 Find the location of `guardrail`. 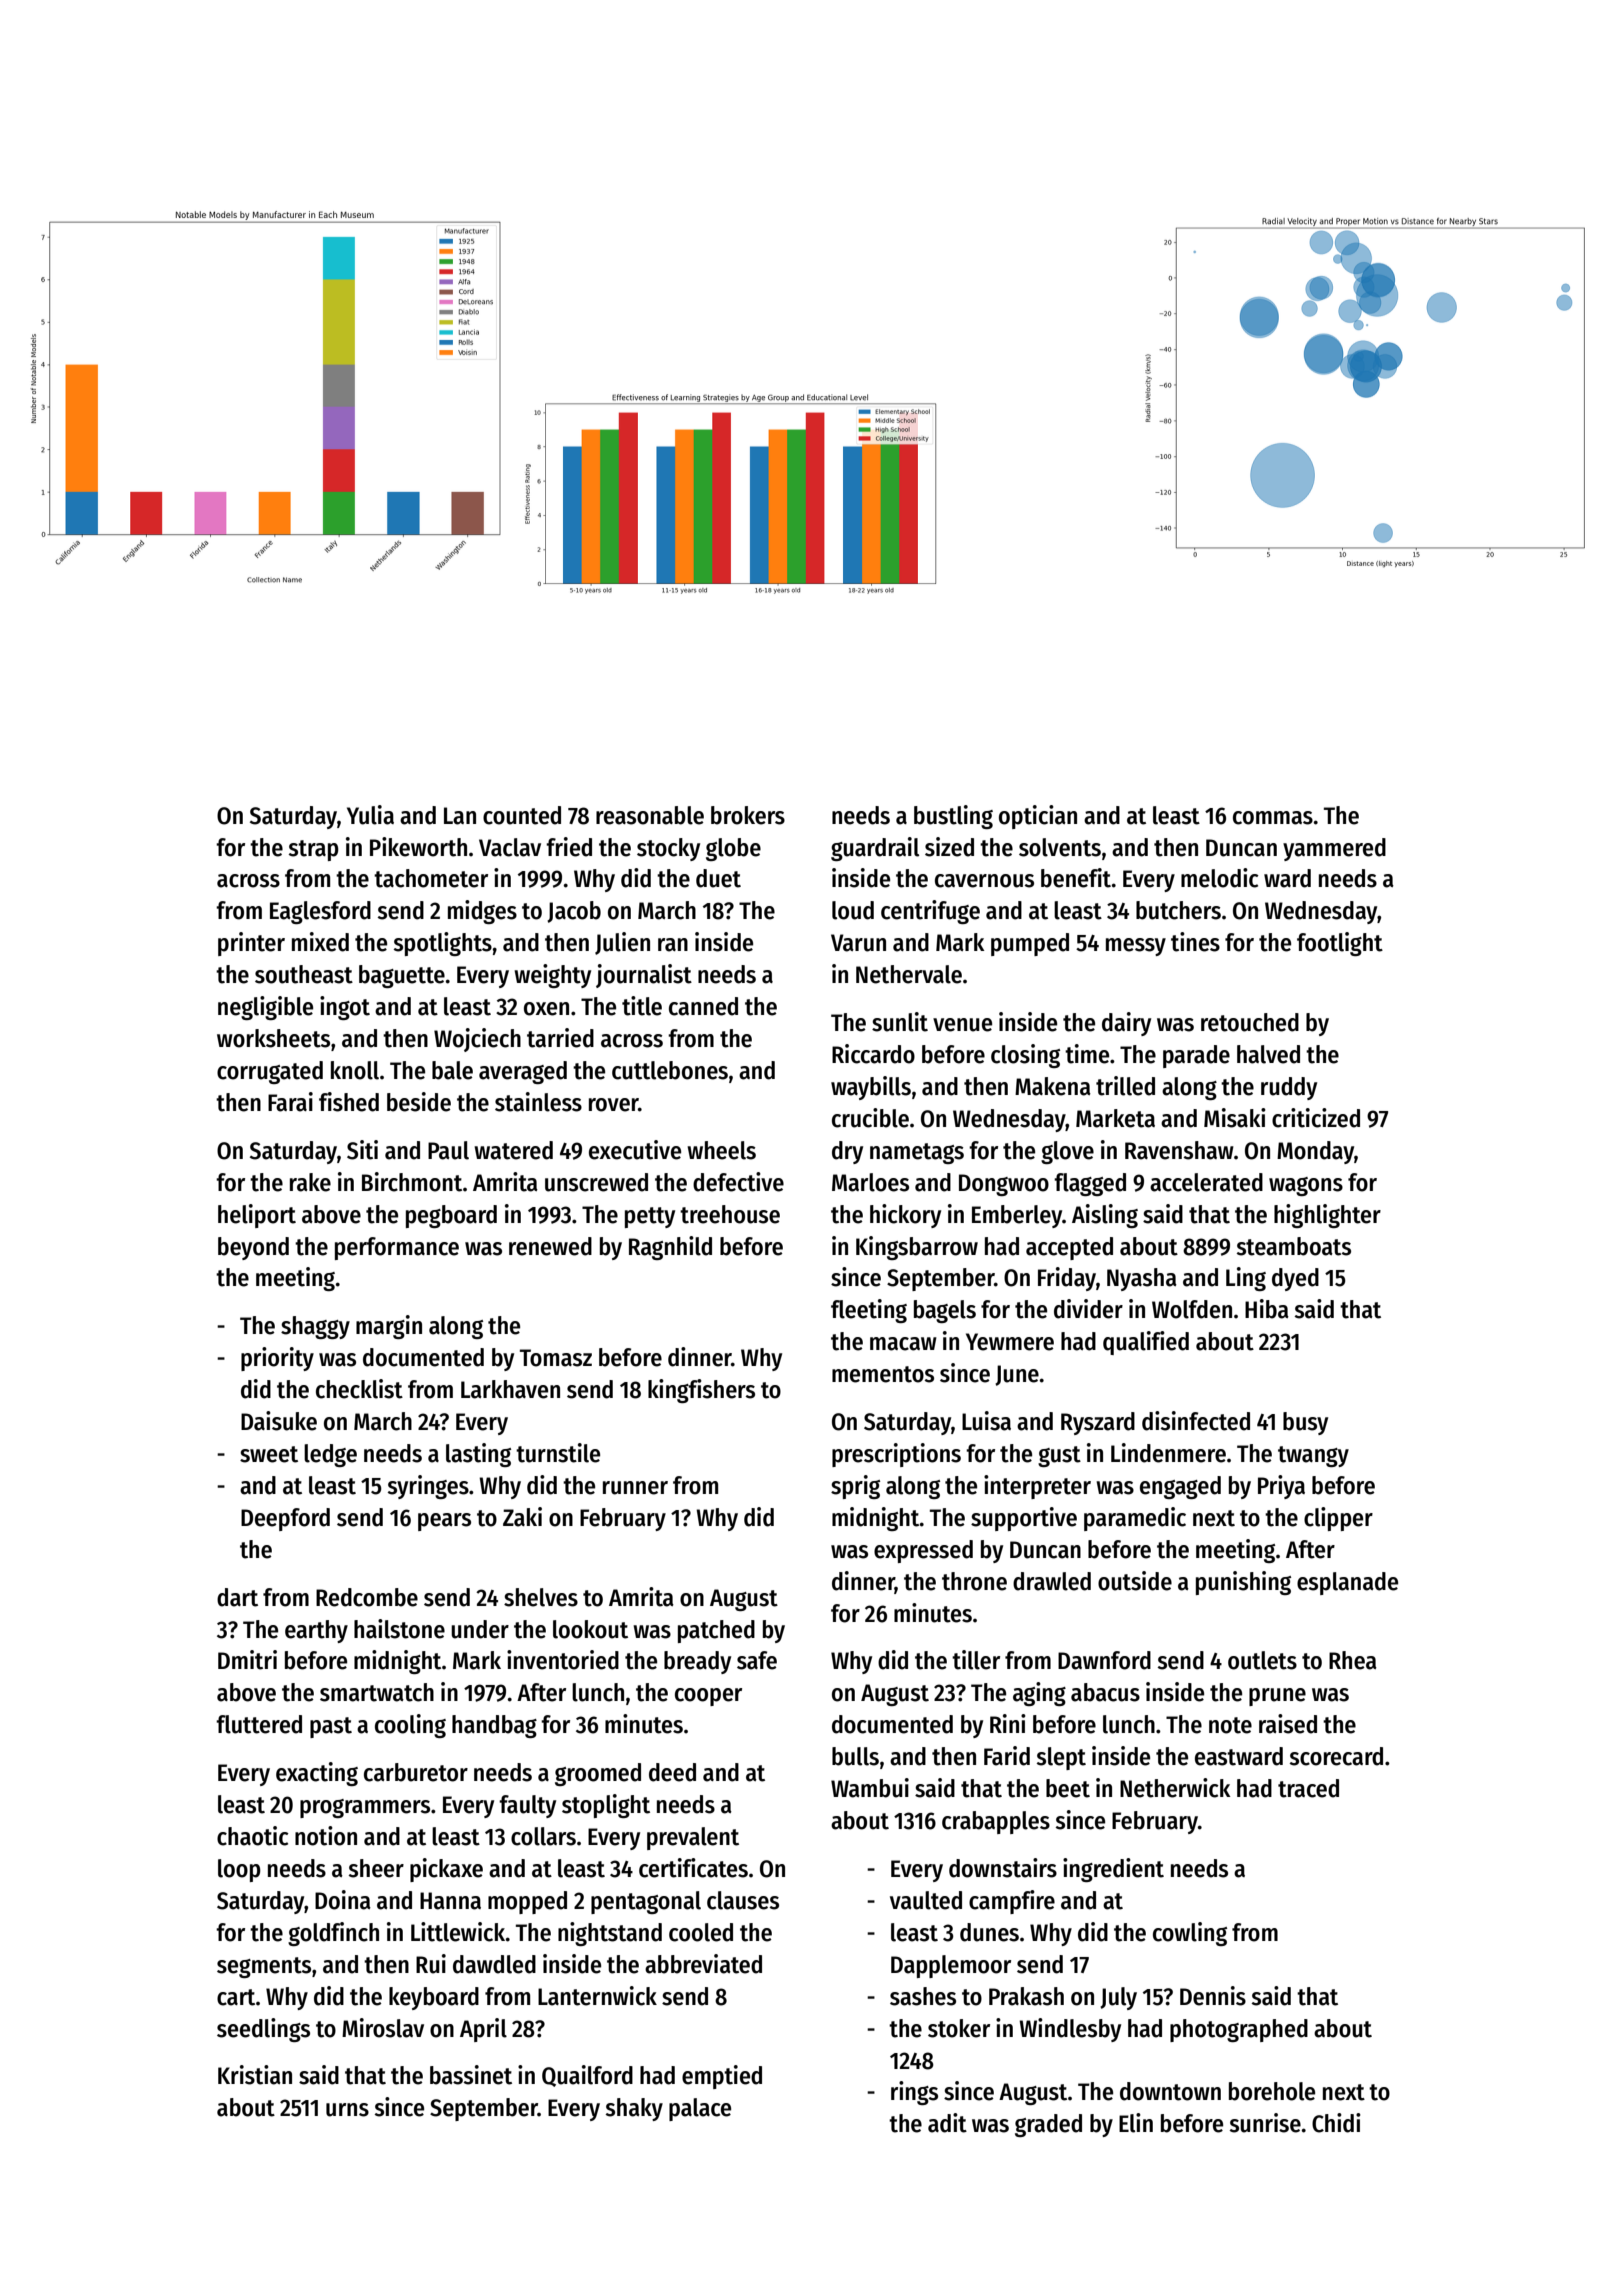

guardrail is located at coordinates (875, 849).
